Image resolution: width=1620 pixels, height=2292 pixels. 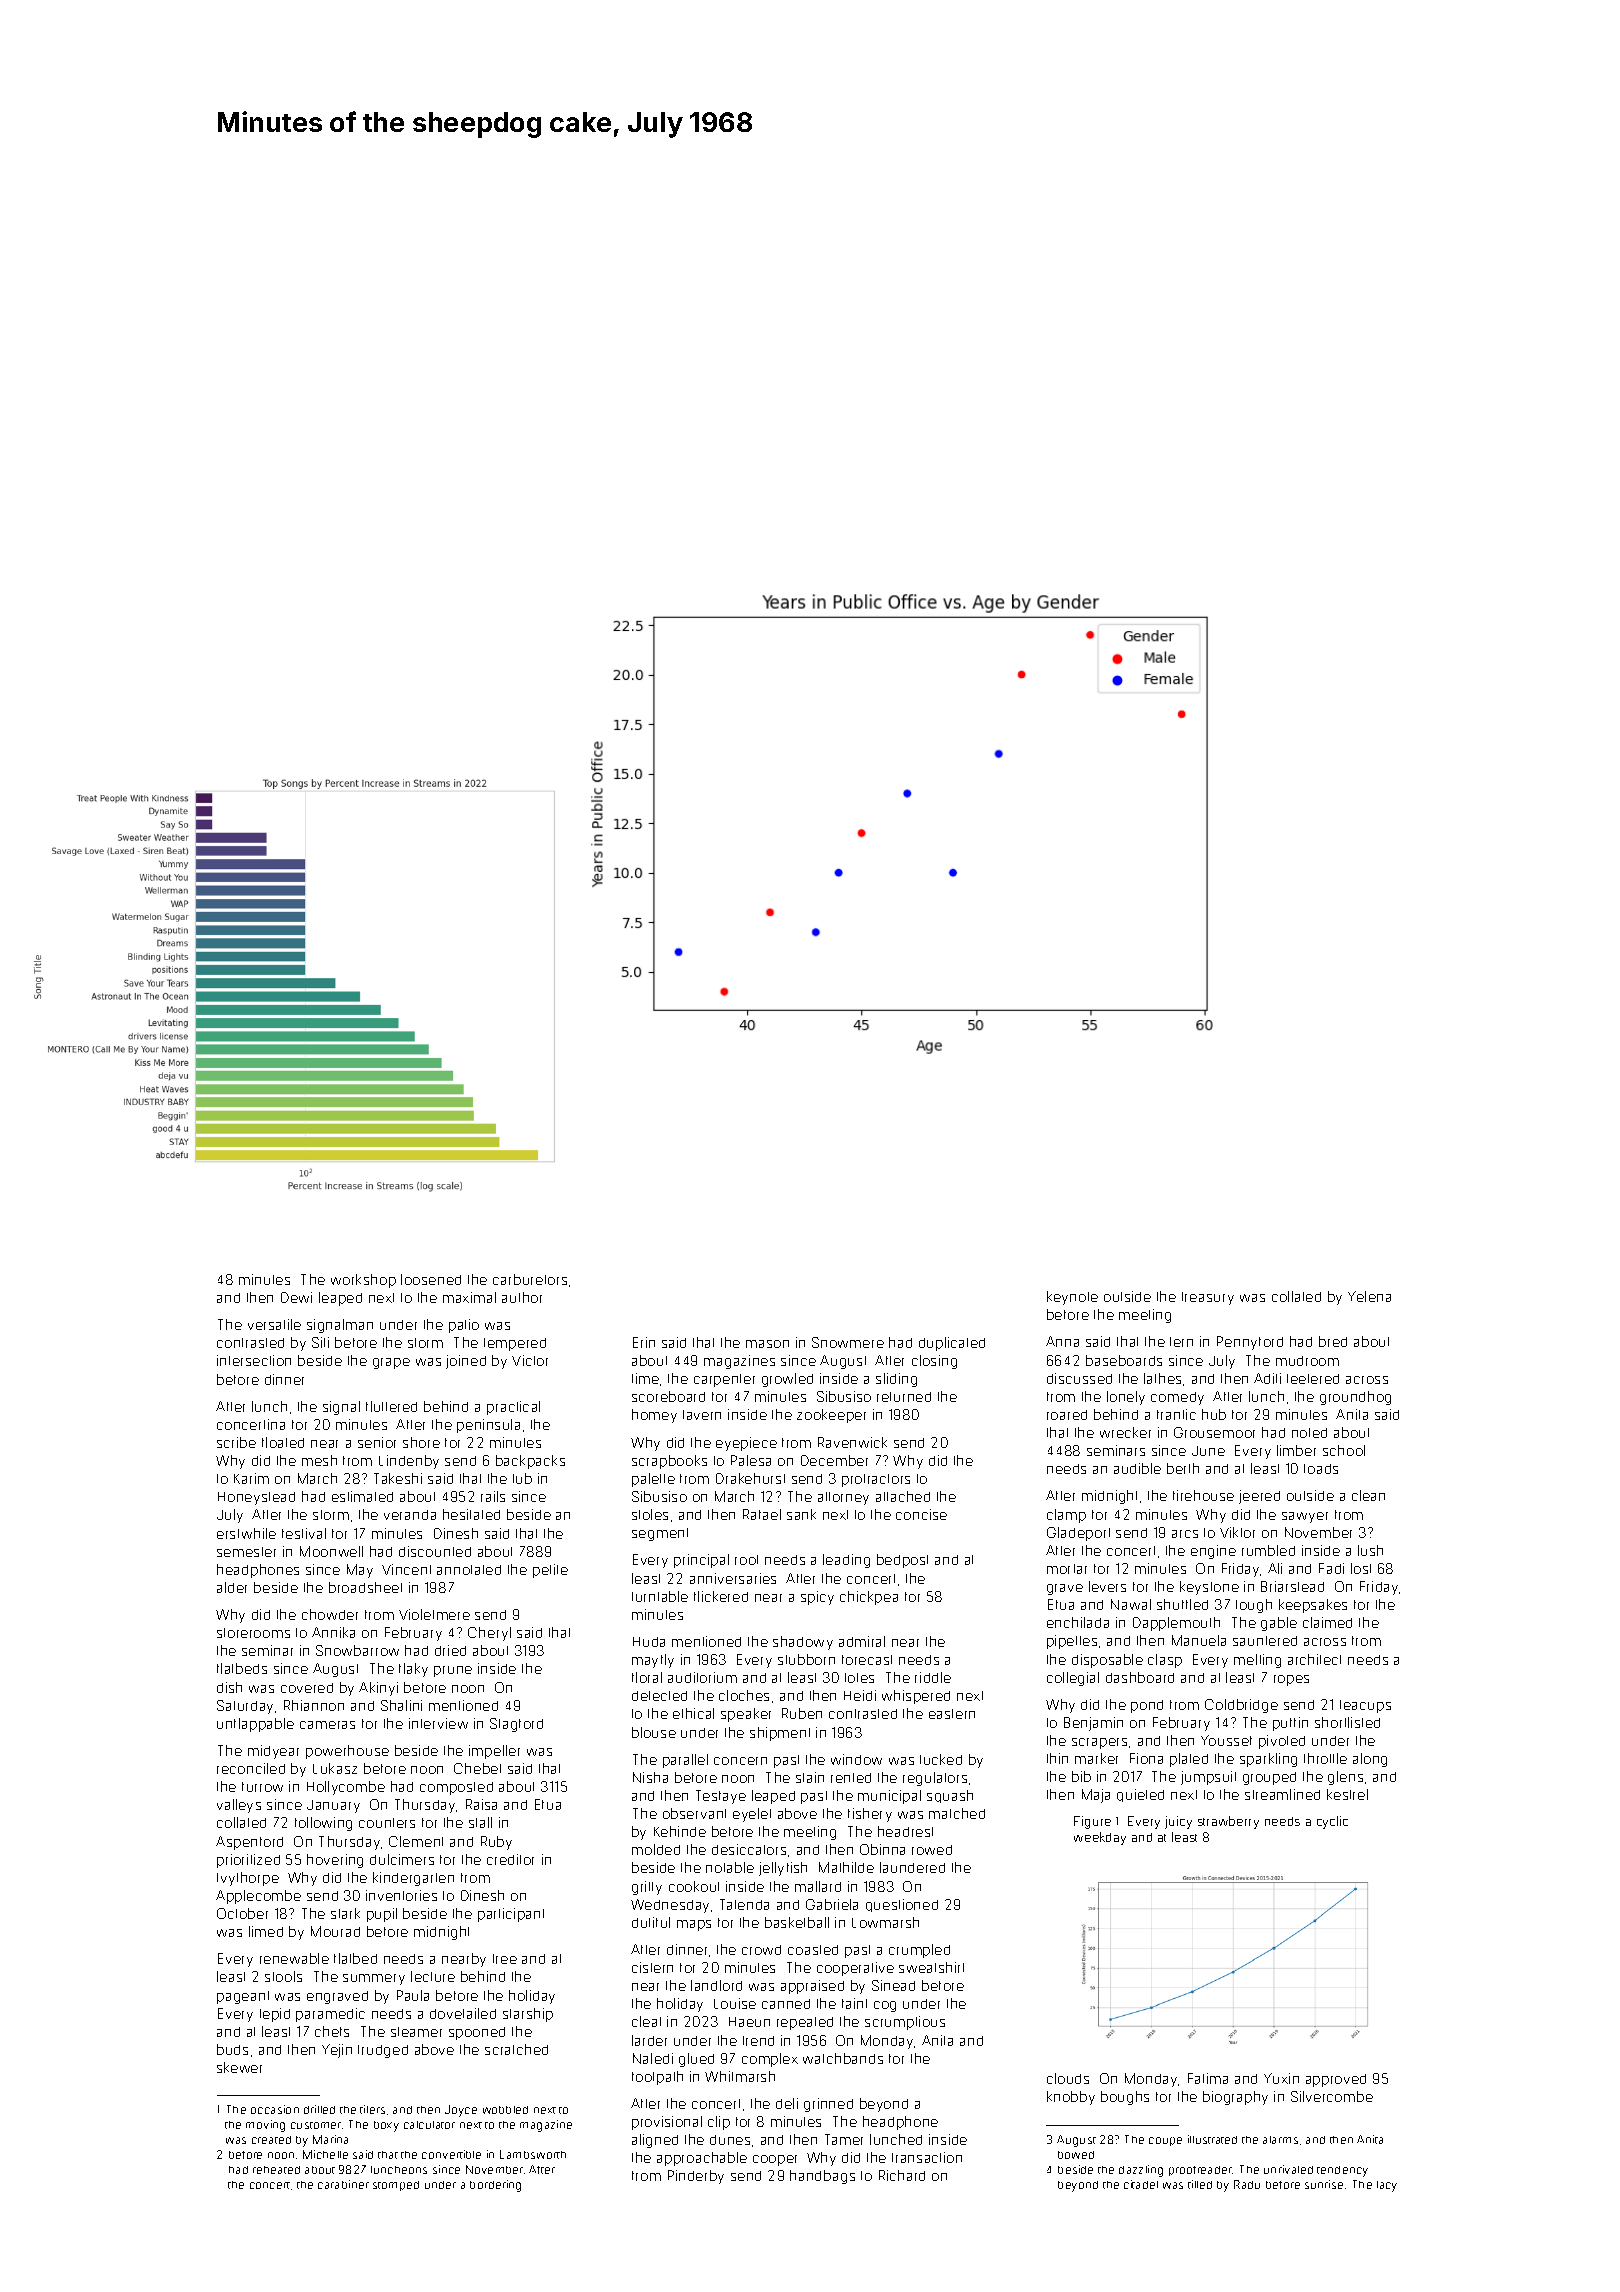 What do you see at coordinates (343, 2184) in the screenshot?
I see `carabiner` at bounding box center [343, 2184].
